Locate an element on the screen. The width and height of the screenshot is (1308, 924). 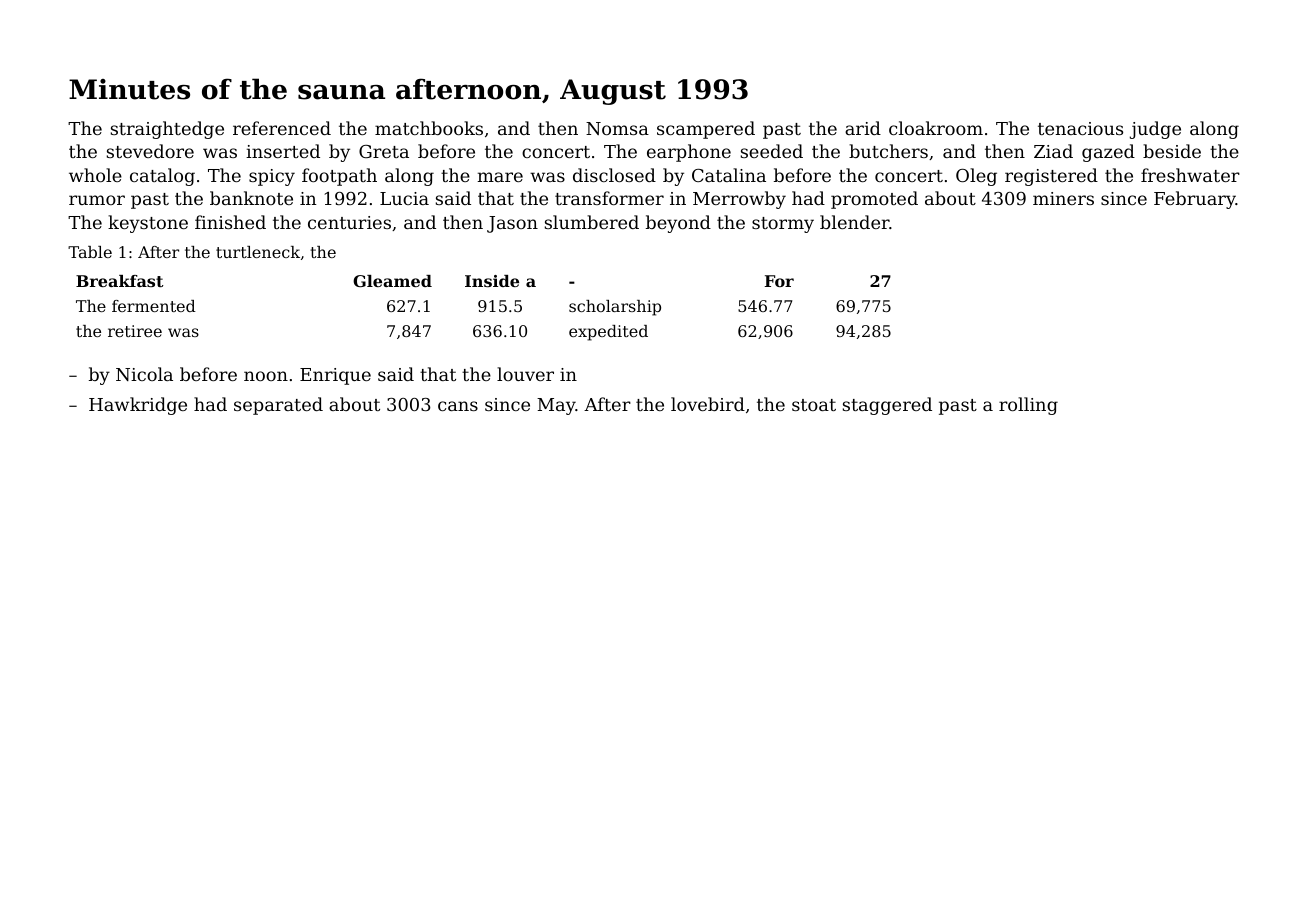
blender is located at coordinates (855, 222).
